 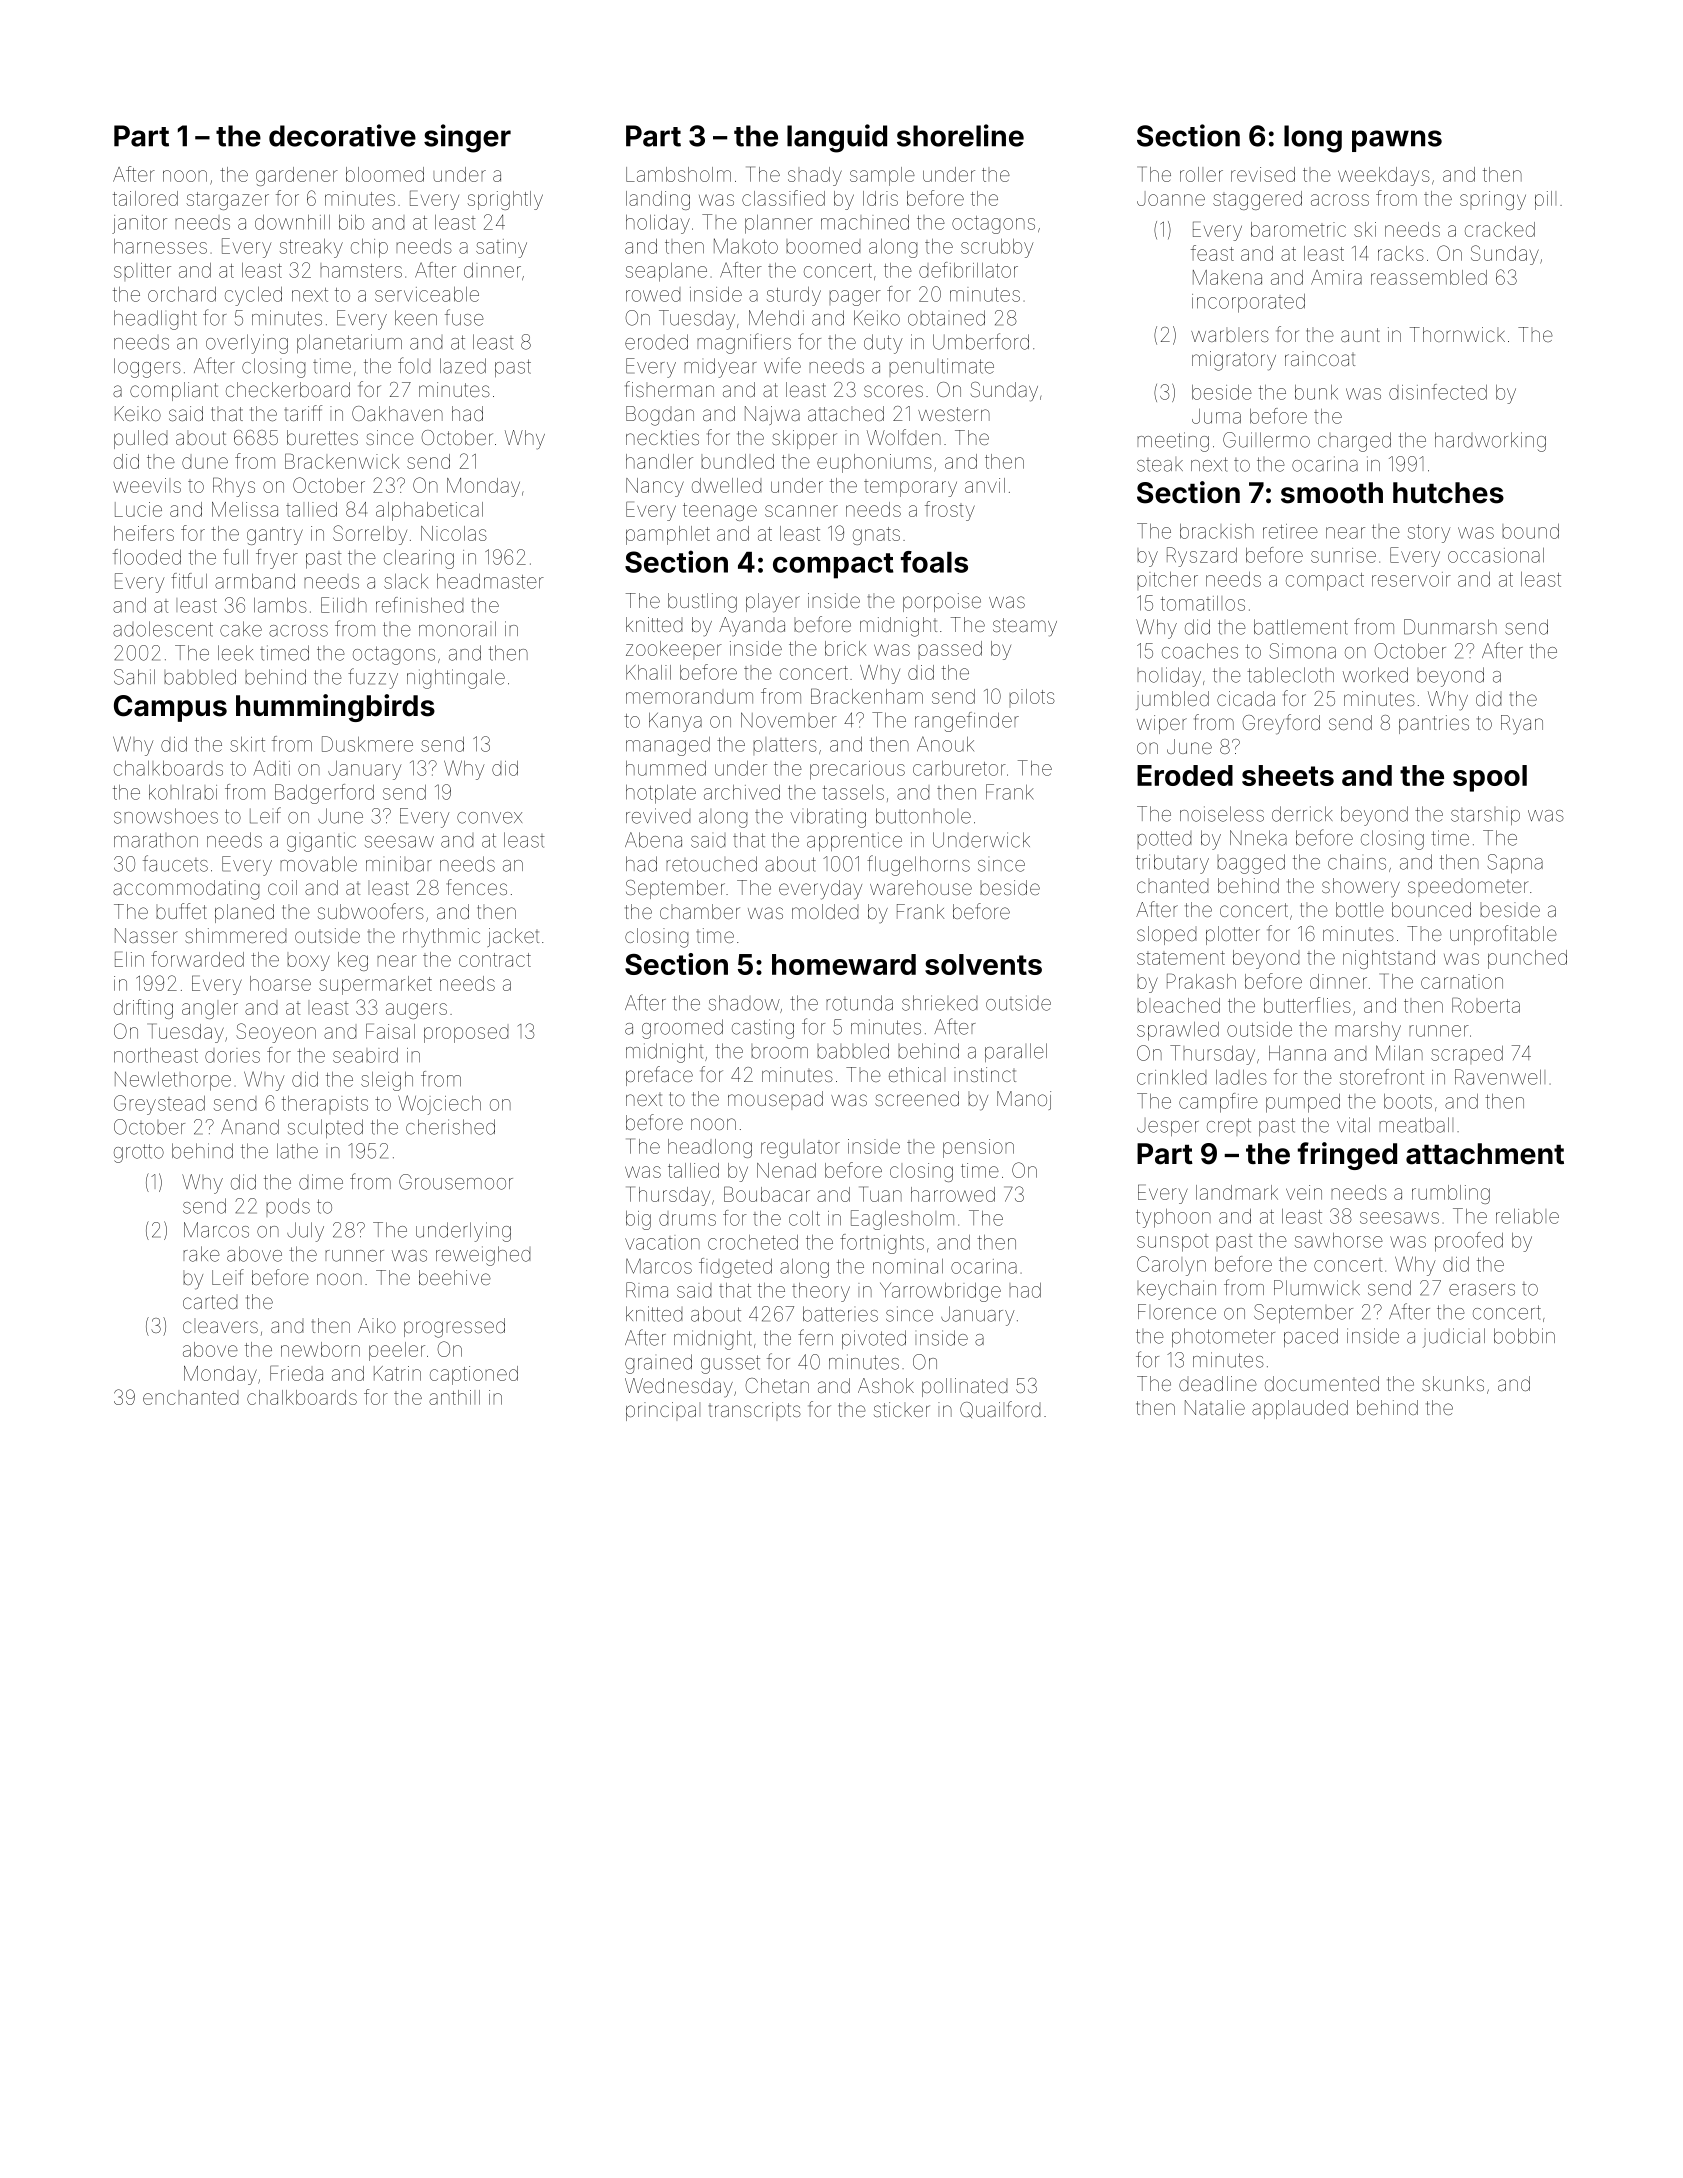 What do you see at coordinates (467, 138) in the page?
I see `singer` at bounding box center [467, 138].
